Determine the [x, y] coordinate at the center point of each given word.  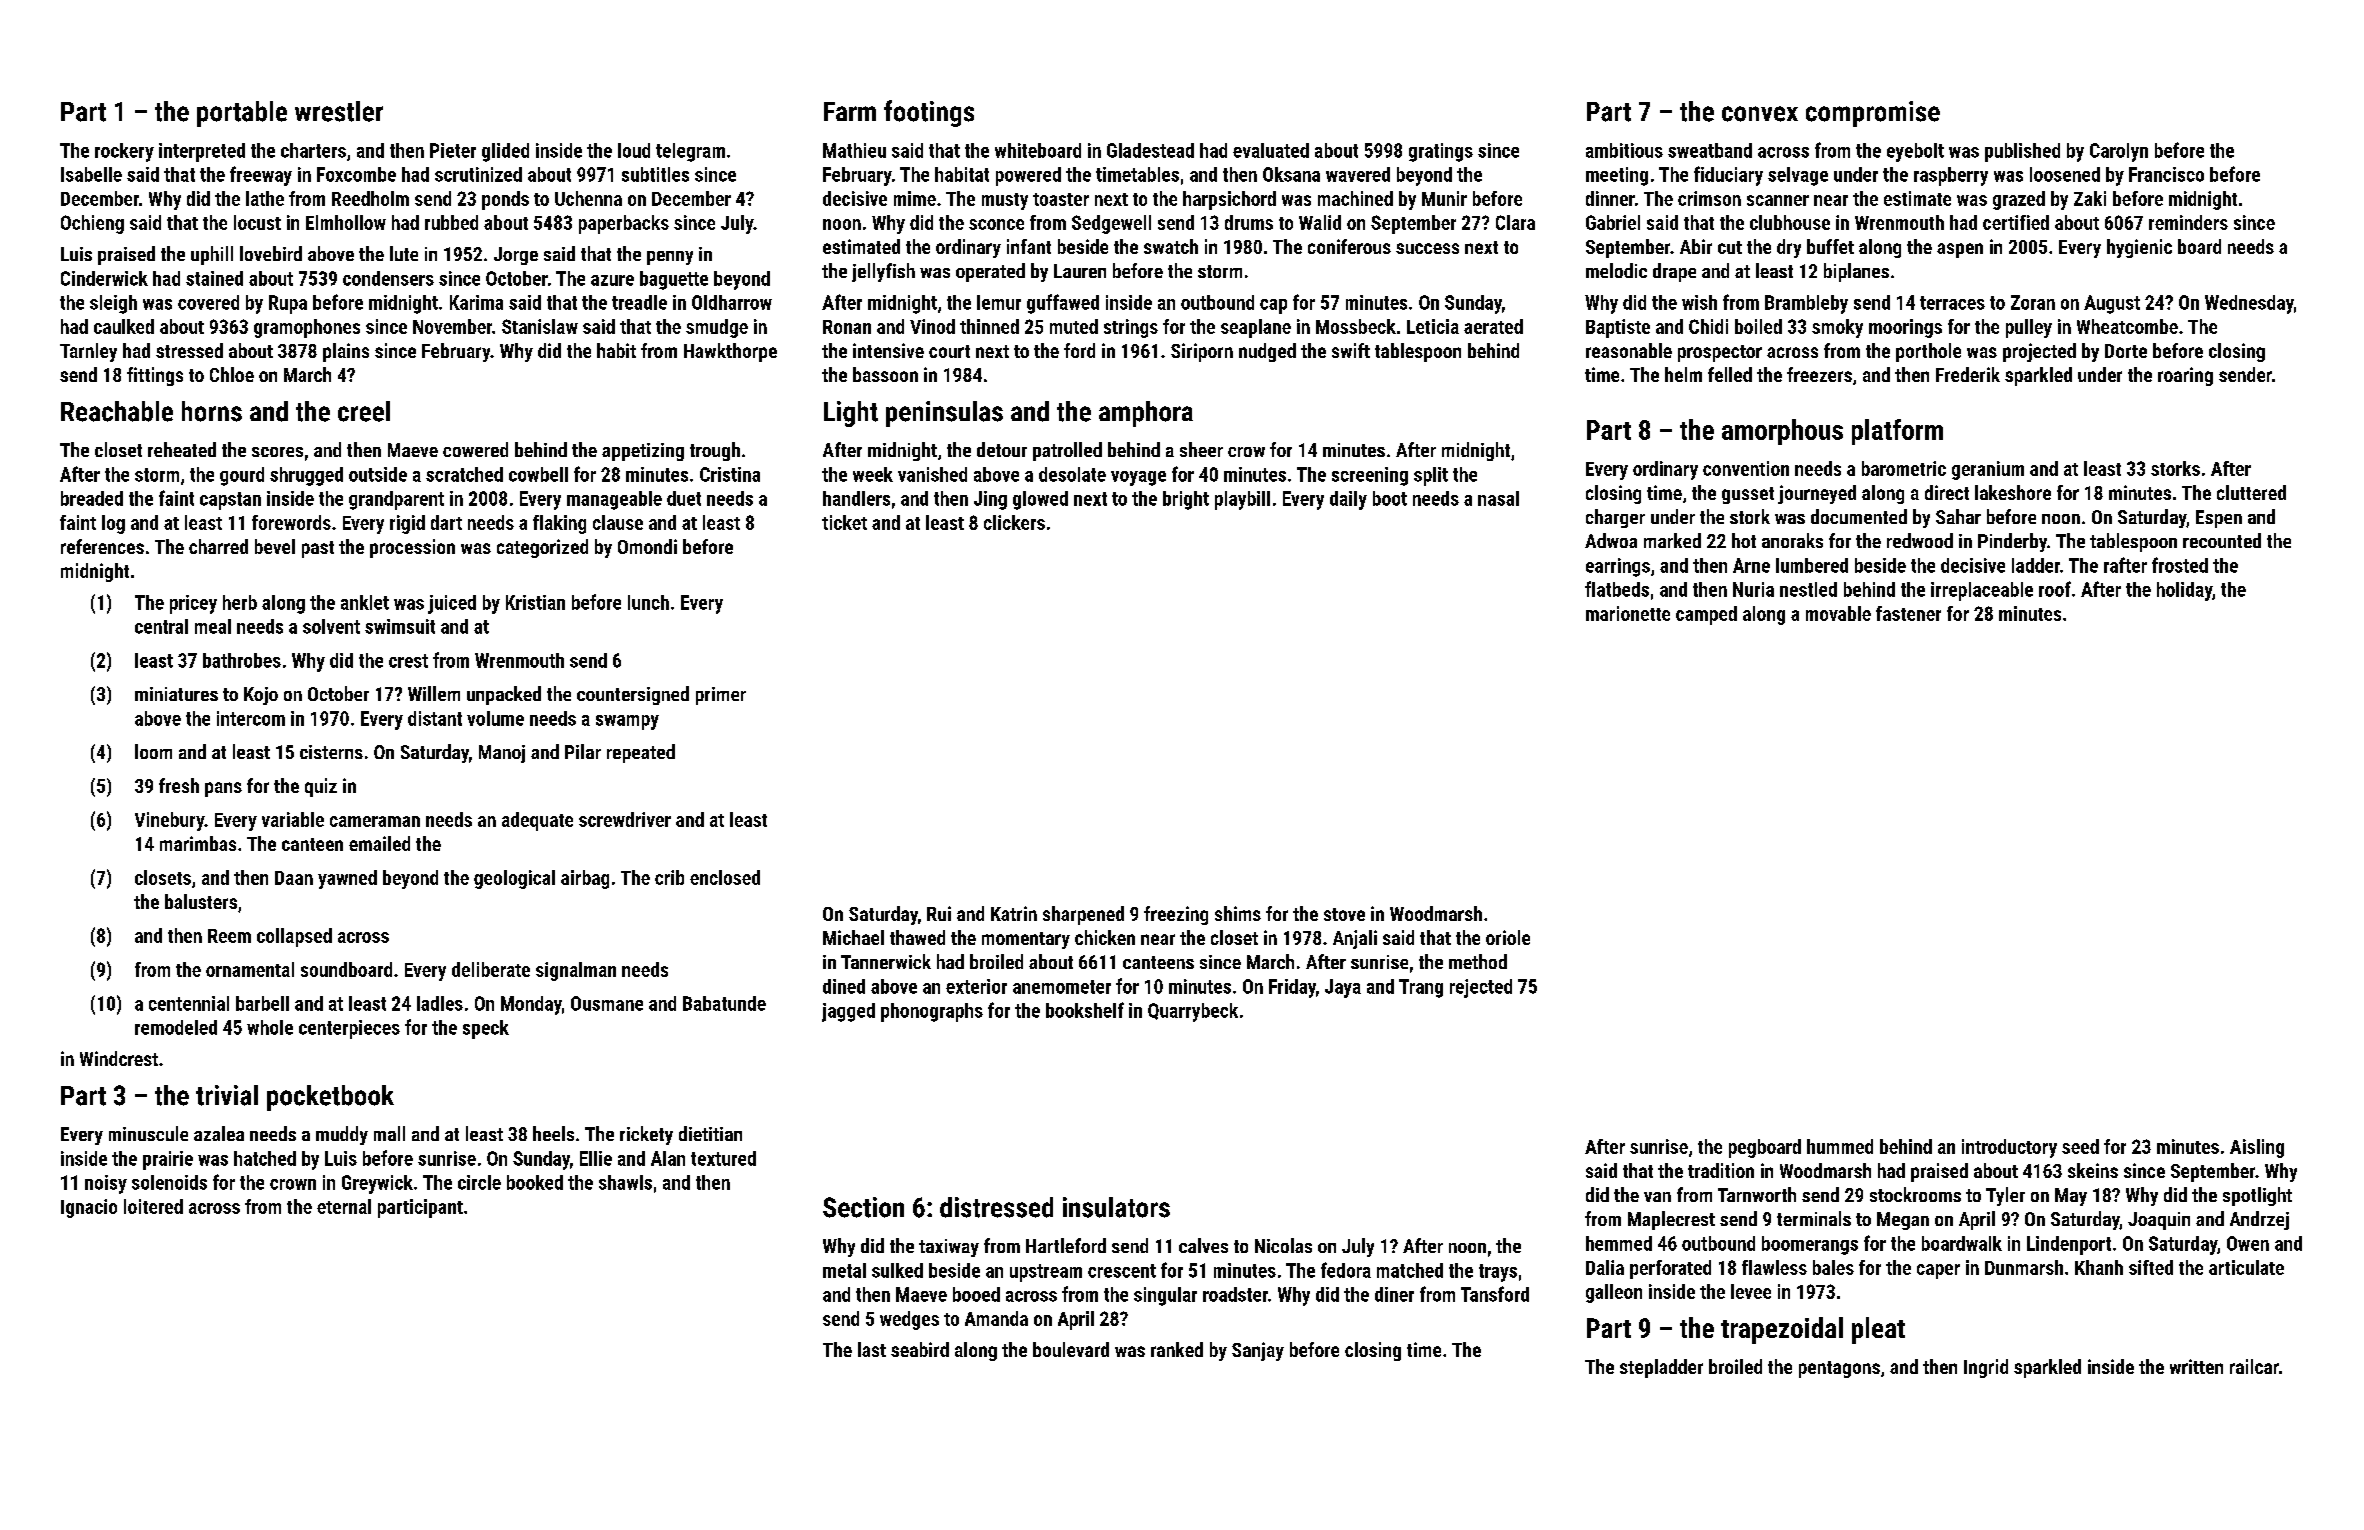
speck [486, 1029]
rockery [124, 152]
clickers [1014, 522]
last [872, 1349]
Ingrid [1986, 1368]
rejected [1481, 988]
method [1478, 961]
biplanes [1856, 272]
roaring [2185, 376]
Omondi [647, 546]
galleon [1614, 1293]
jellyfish [883, 272]
